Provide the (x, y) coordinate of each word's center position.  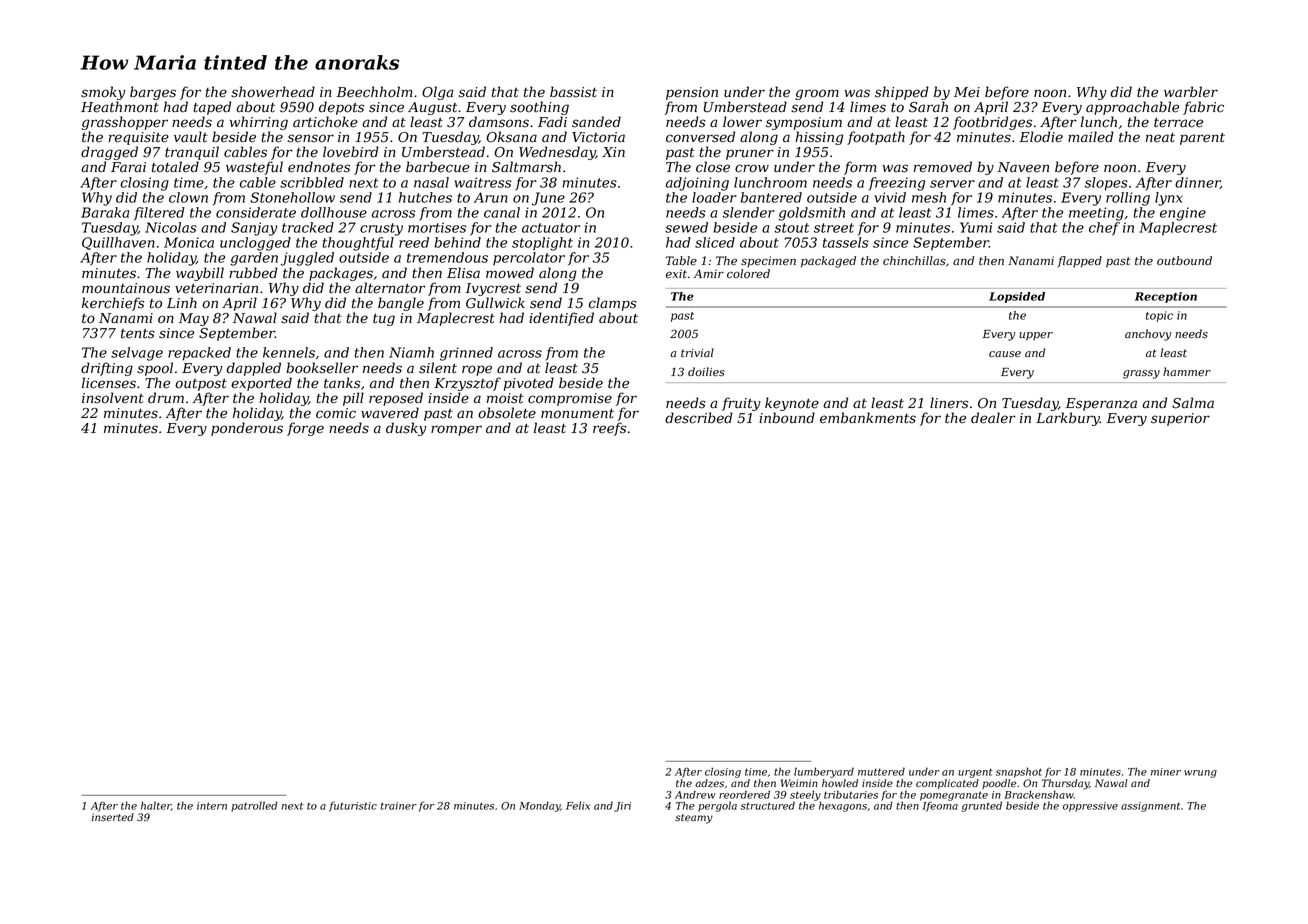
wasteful (254, 168)
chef (1104, 229)
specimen (768, 262)
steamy (694, 819)
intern (212, 806)
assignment (1150, 807)
